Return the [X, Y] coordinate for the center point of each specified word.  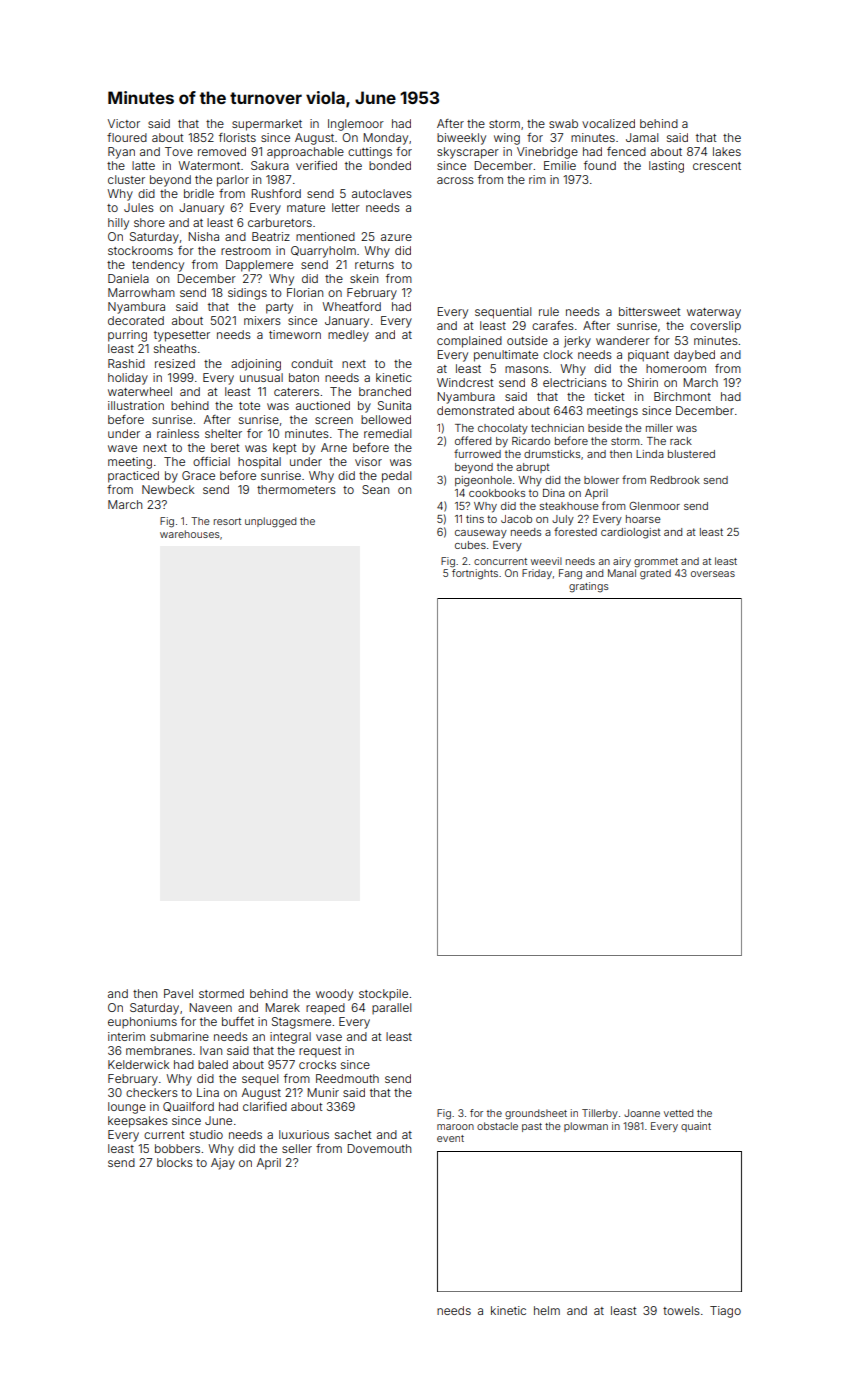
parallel [391, 1009]
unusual [261, 377]
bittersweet [649, 311]
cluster [126, 179]
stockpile [383, 995]
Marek [283, 1007]
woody [334, 995]
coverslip [715, 327]
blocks [175, 1162]
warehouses [190, 534]
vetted [678, 1113]
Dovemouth [379, 1148]
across [455, 180]
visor [368, 461]
